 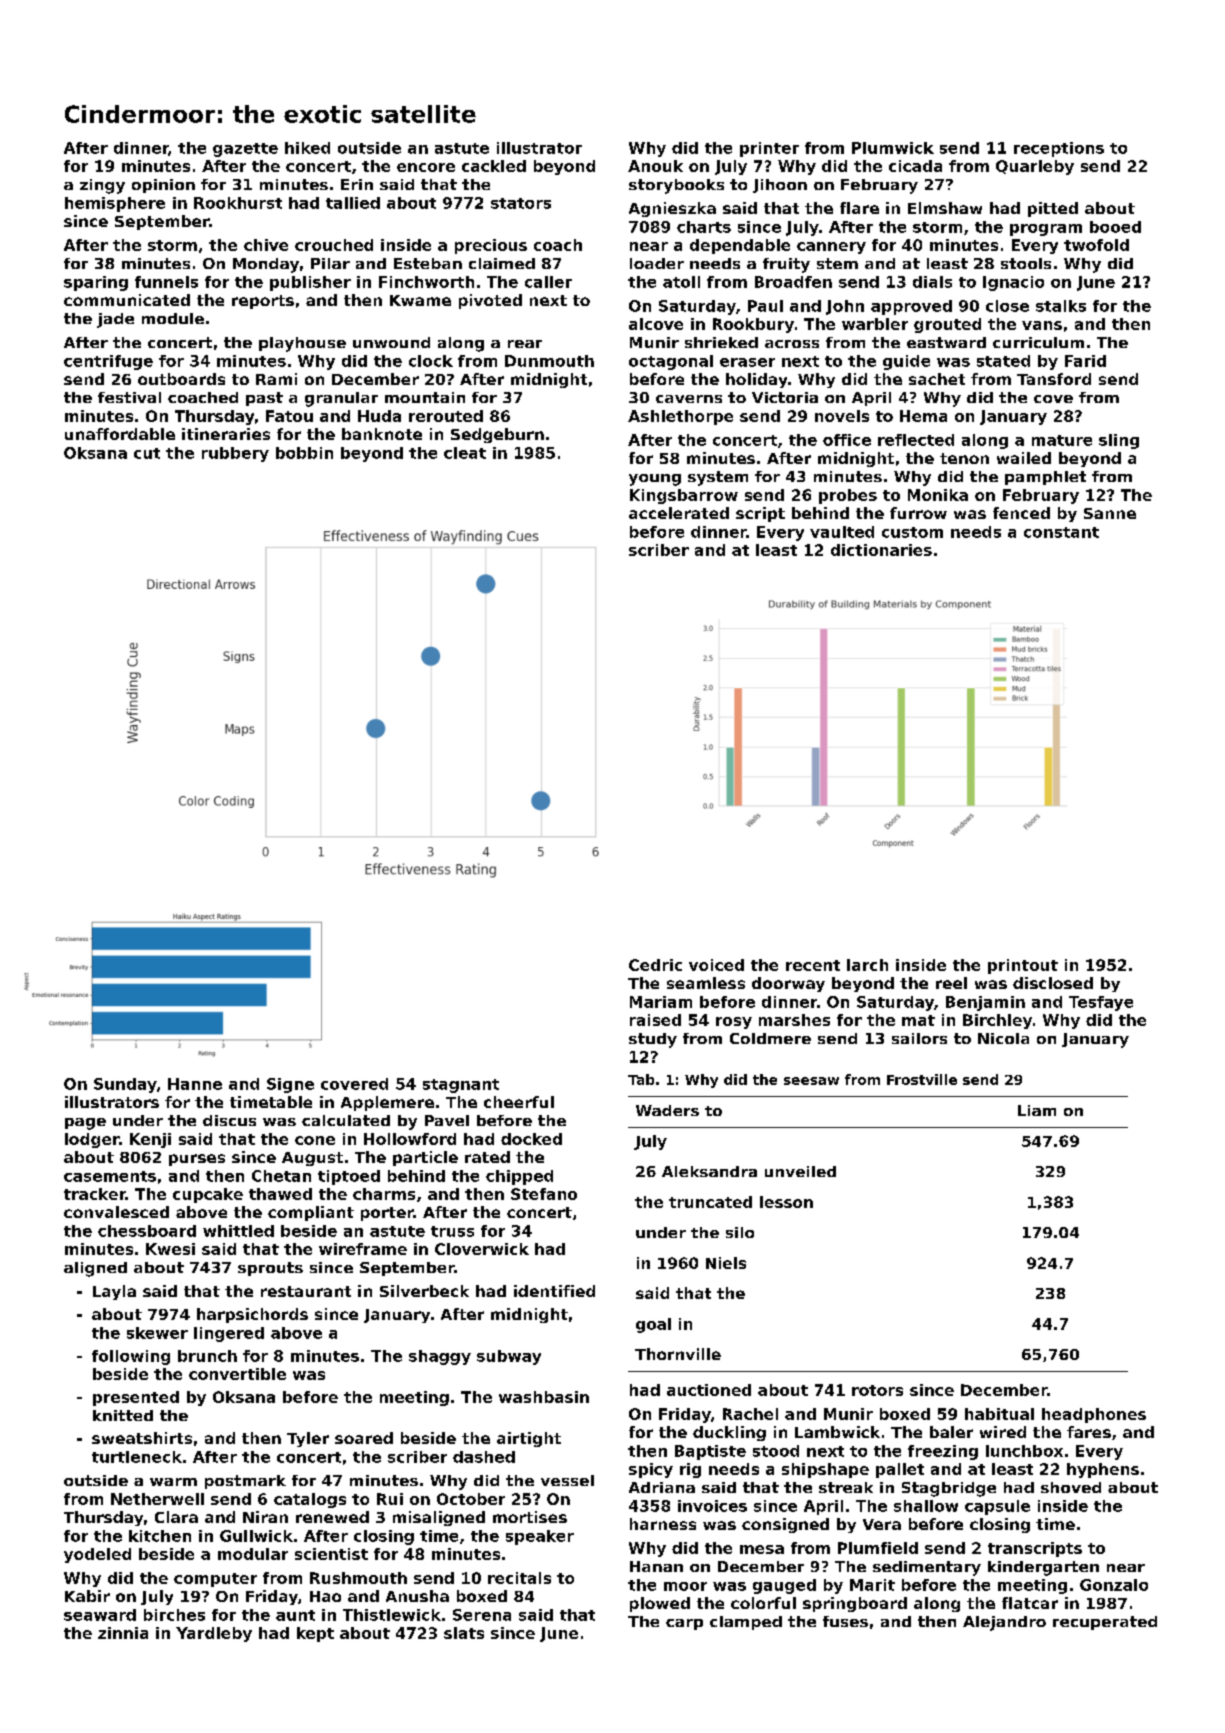 I want to click on voiced, so click(x=716, y=965).
